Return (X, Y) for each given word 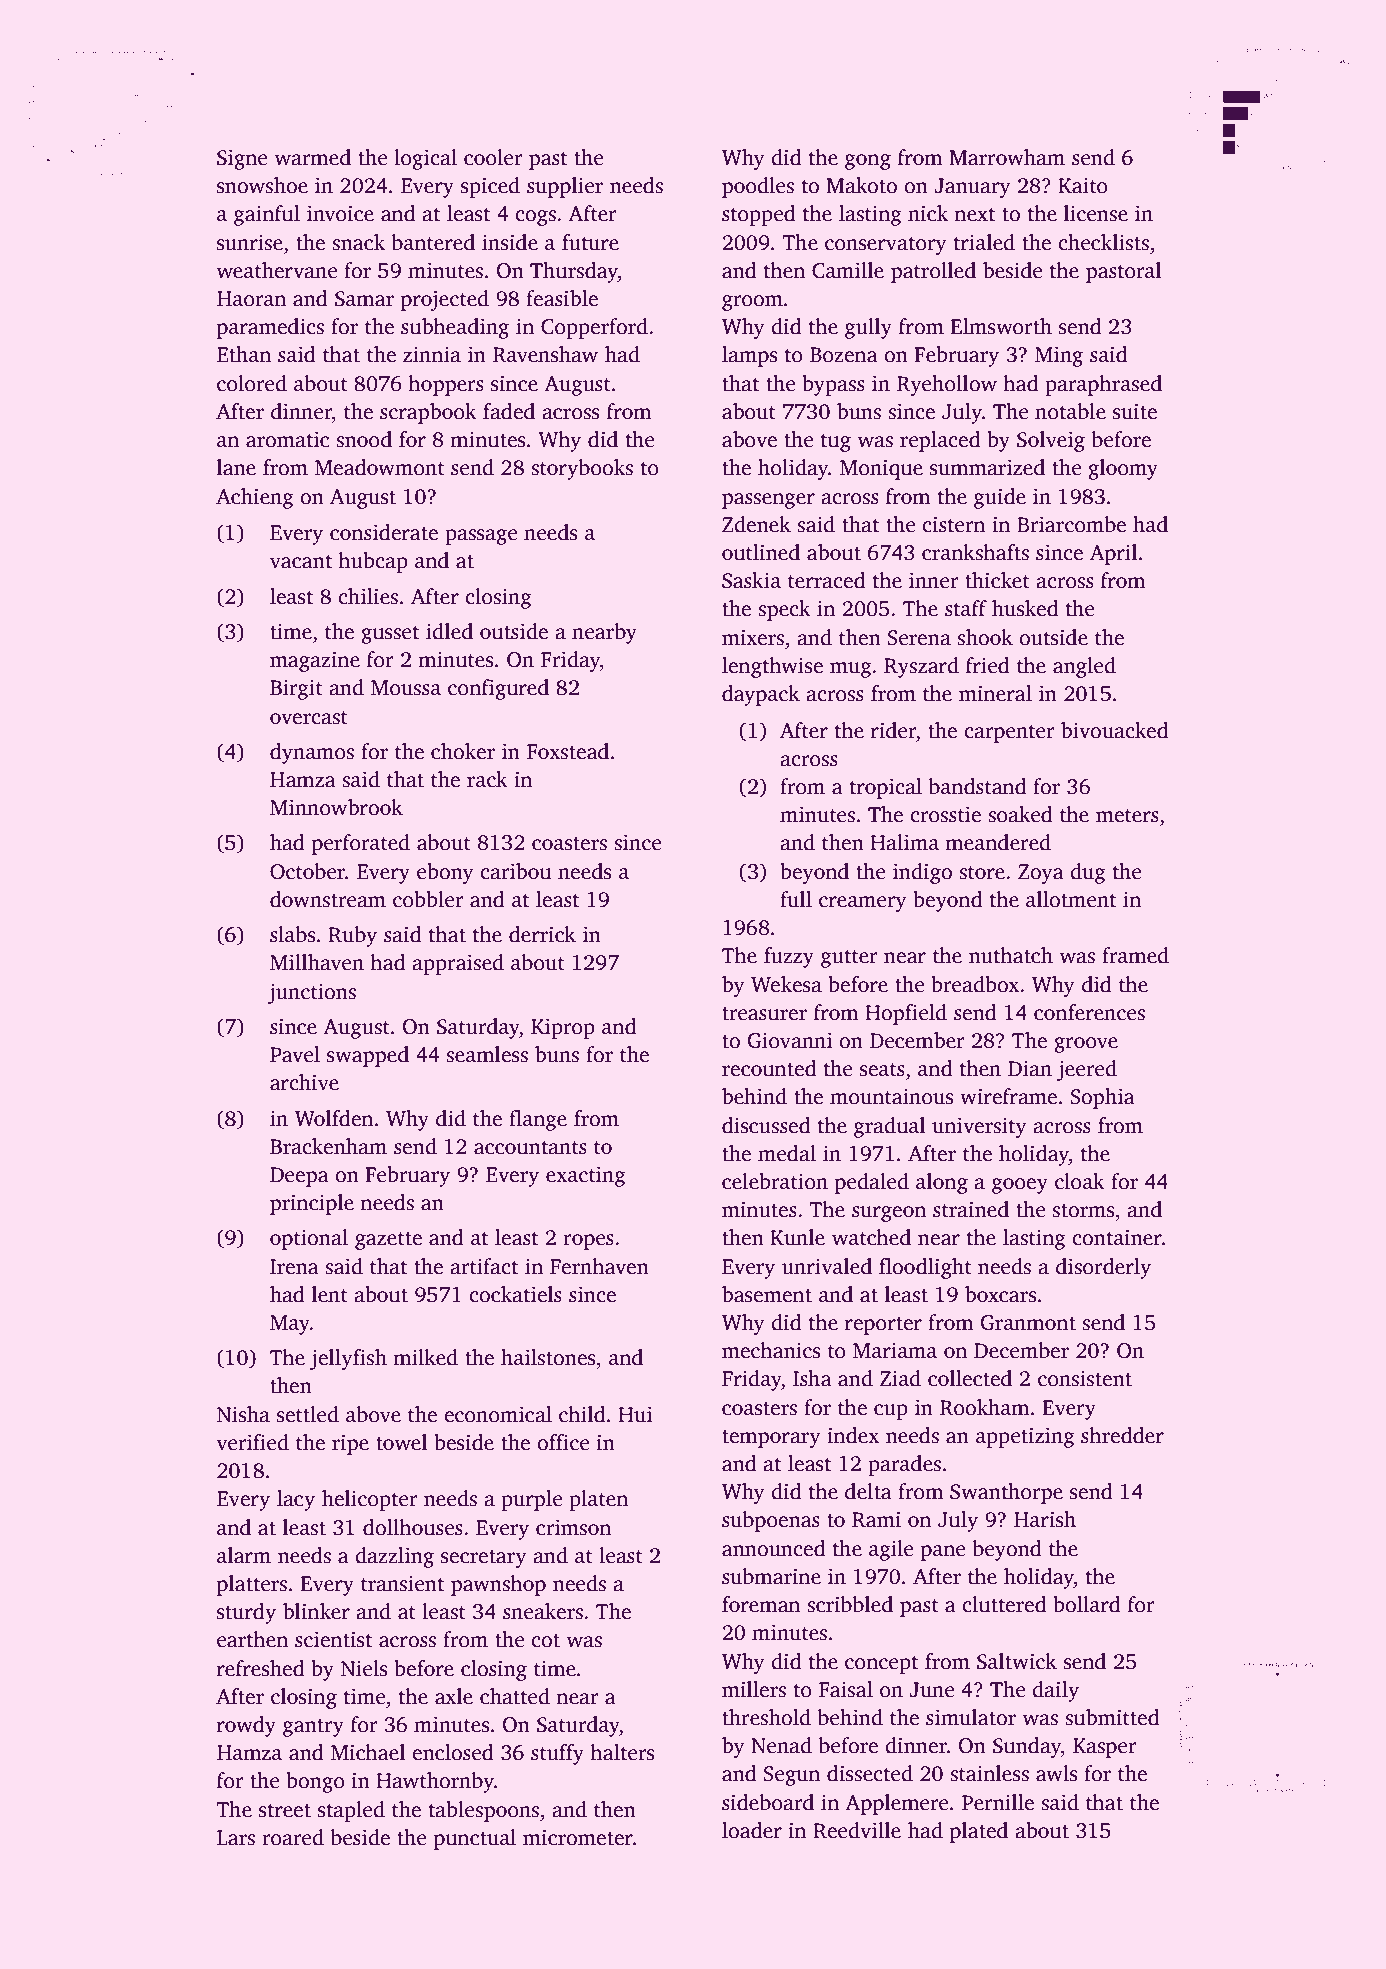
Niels (364, 1668)
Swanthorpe (1006, 1493)
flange (538, 1120)
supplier (565, 187)
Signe (242, 159)
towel (401, 1442)
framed (1135, 955)
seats (882, 1070)
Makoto (861, 185)
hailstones (548, 1357)
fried (988, 665)
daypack (761, 695)
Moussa (406, 688)
